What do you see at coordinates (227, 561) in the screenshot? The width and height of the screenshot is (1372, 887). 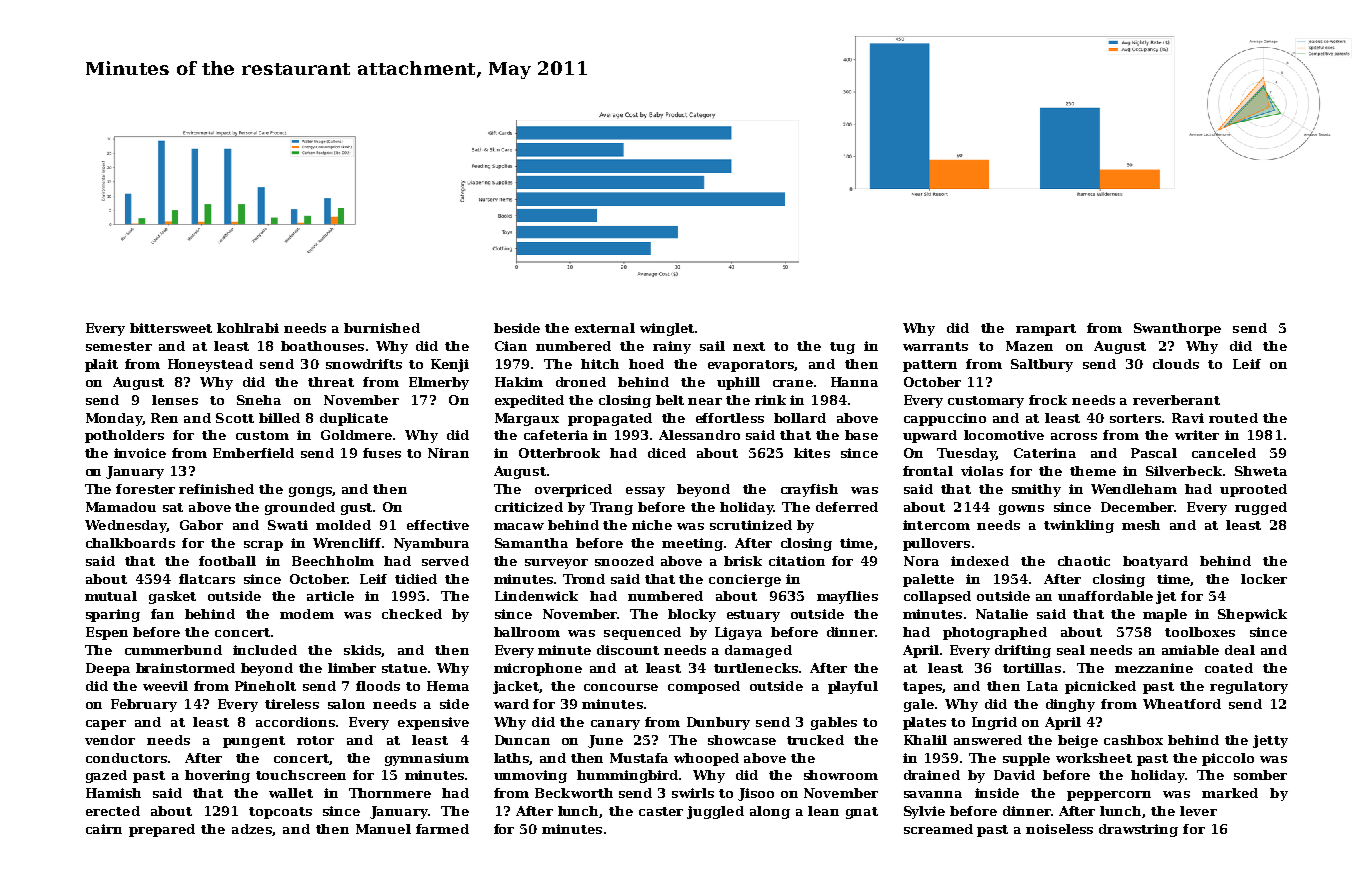 I see `football` at bounding box center [227, 561].
